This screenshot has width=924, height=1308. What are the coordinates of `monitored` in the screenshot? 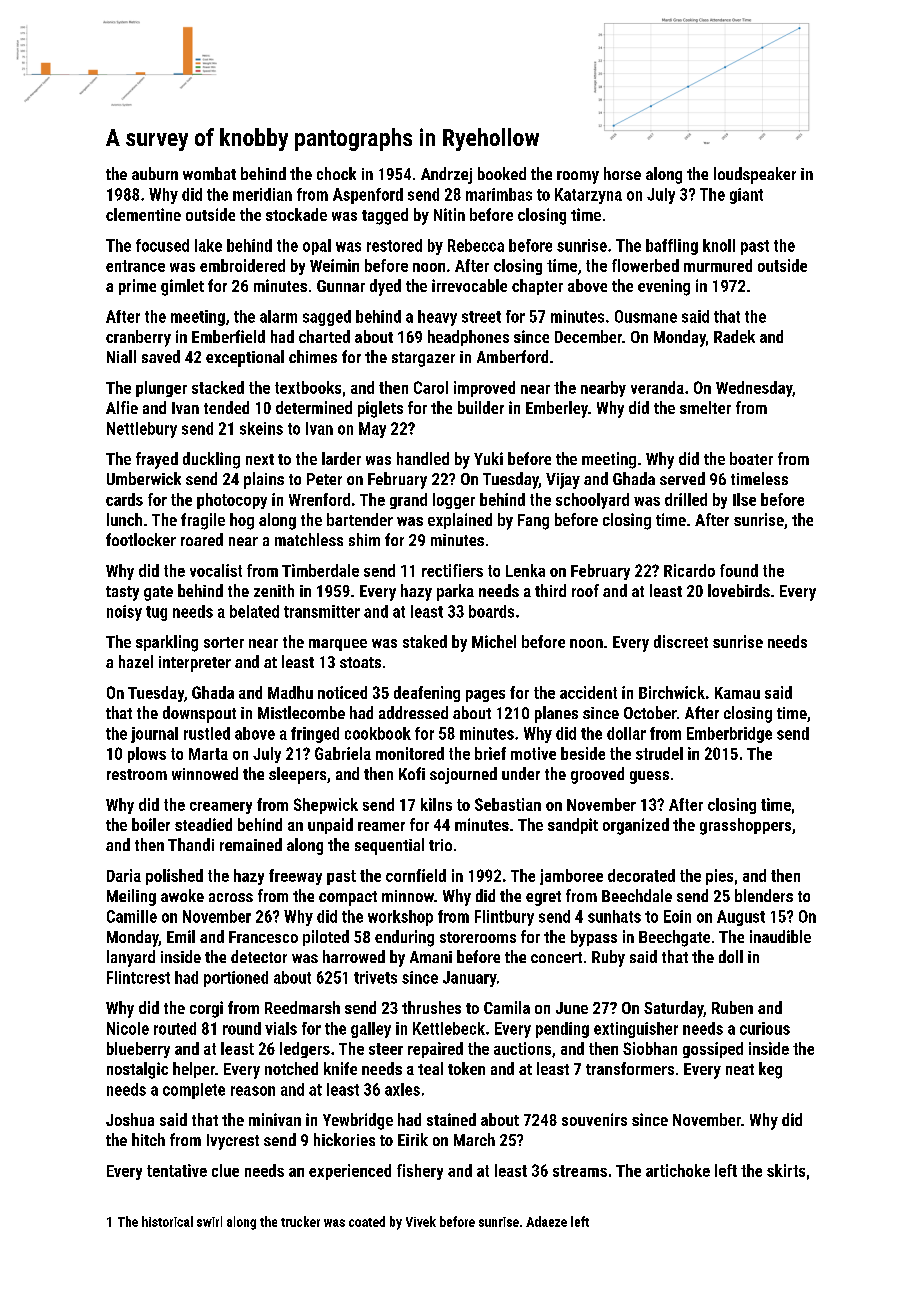 It's located at (410, 753).
